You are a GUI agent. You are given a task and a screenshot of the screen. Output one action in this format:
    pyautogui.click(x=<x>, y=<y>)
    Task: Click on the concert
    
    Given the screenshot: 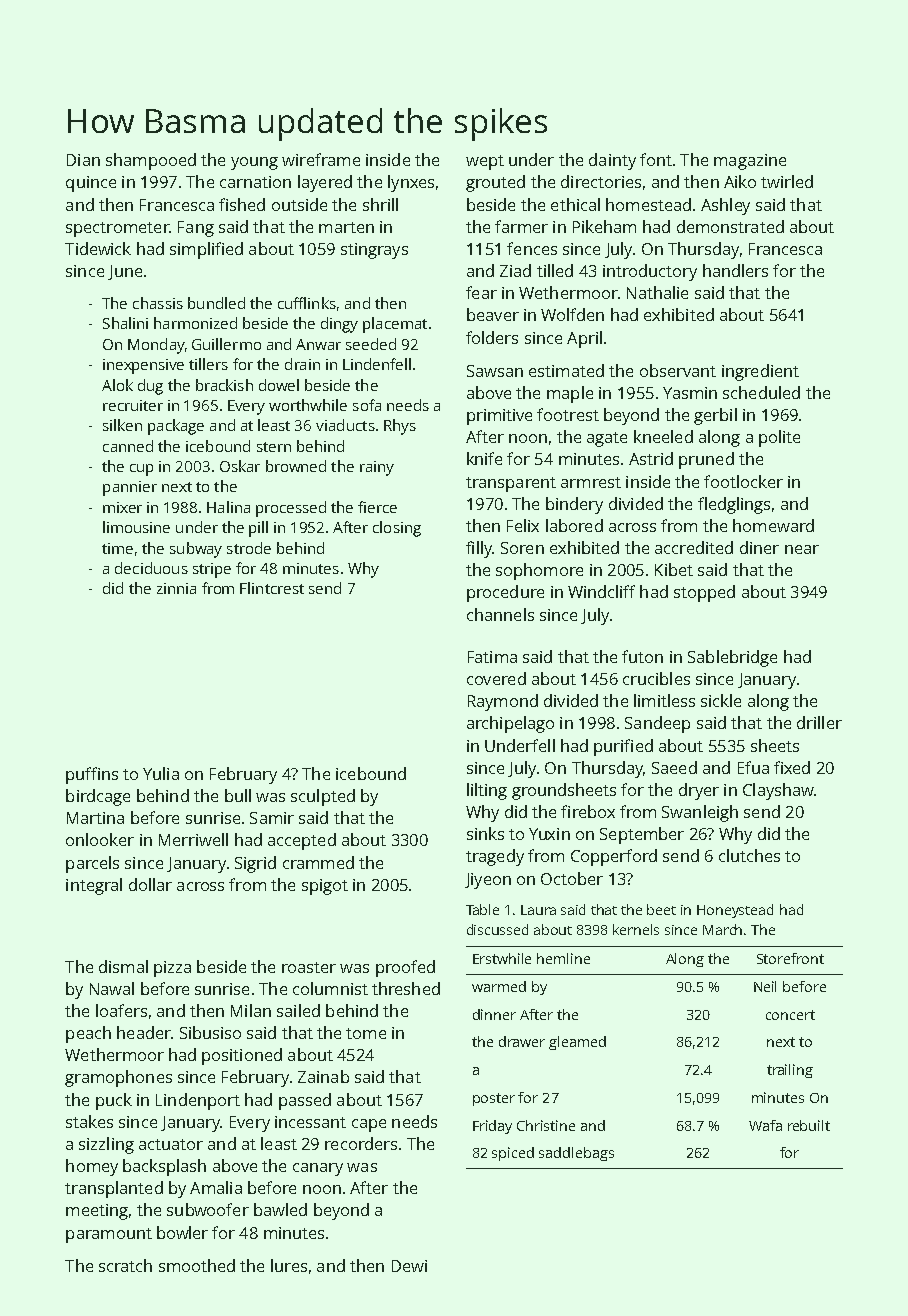 What is the action you would take?
    pyautogui.click(x=790, y=1015)
